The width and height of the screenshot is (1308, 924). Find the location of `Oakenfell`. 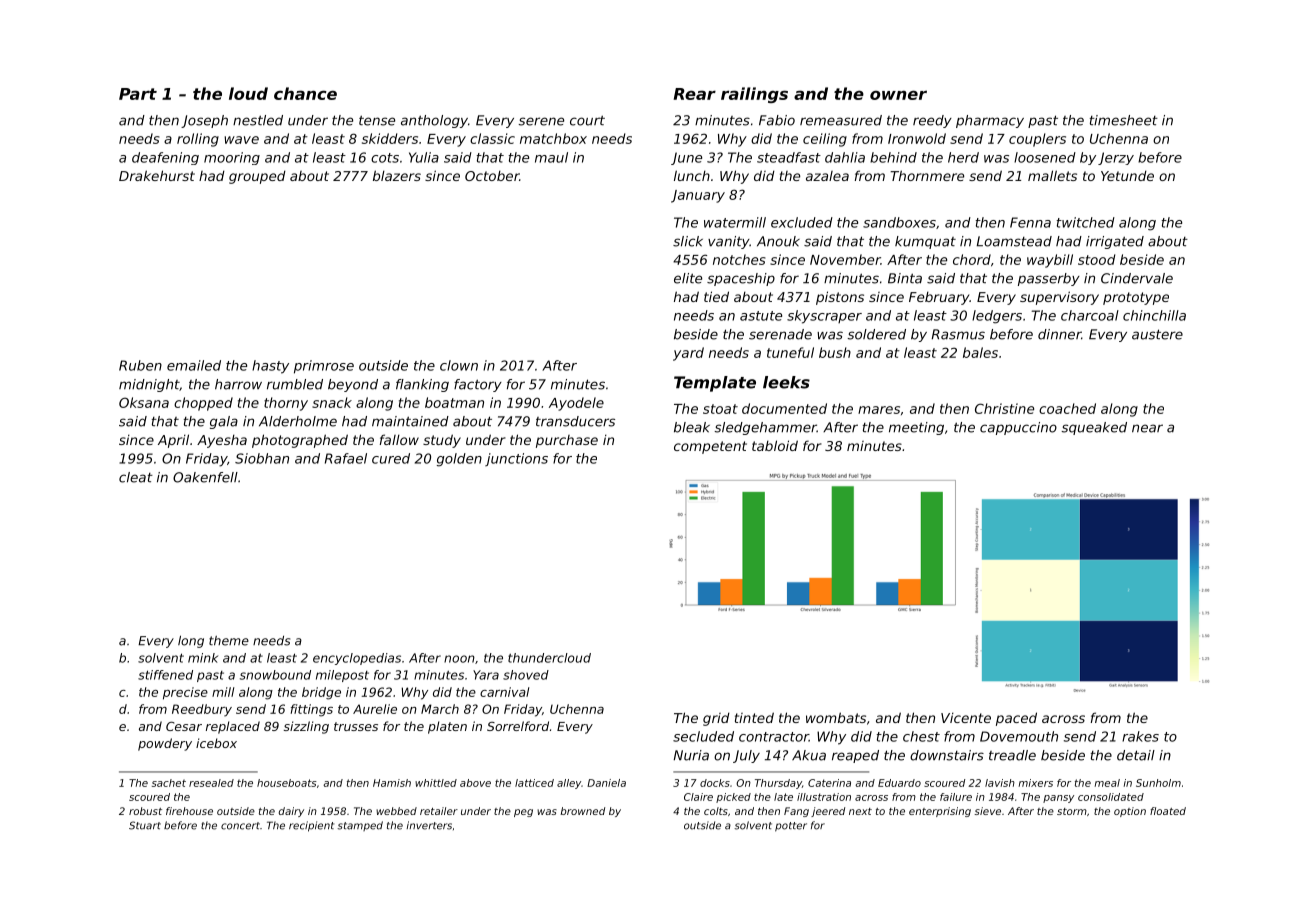

Oakenfell is located at coordinates (205, 477).
